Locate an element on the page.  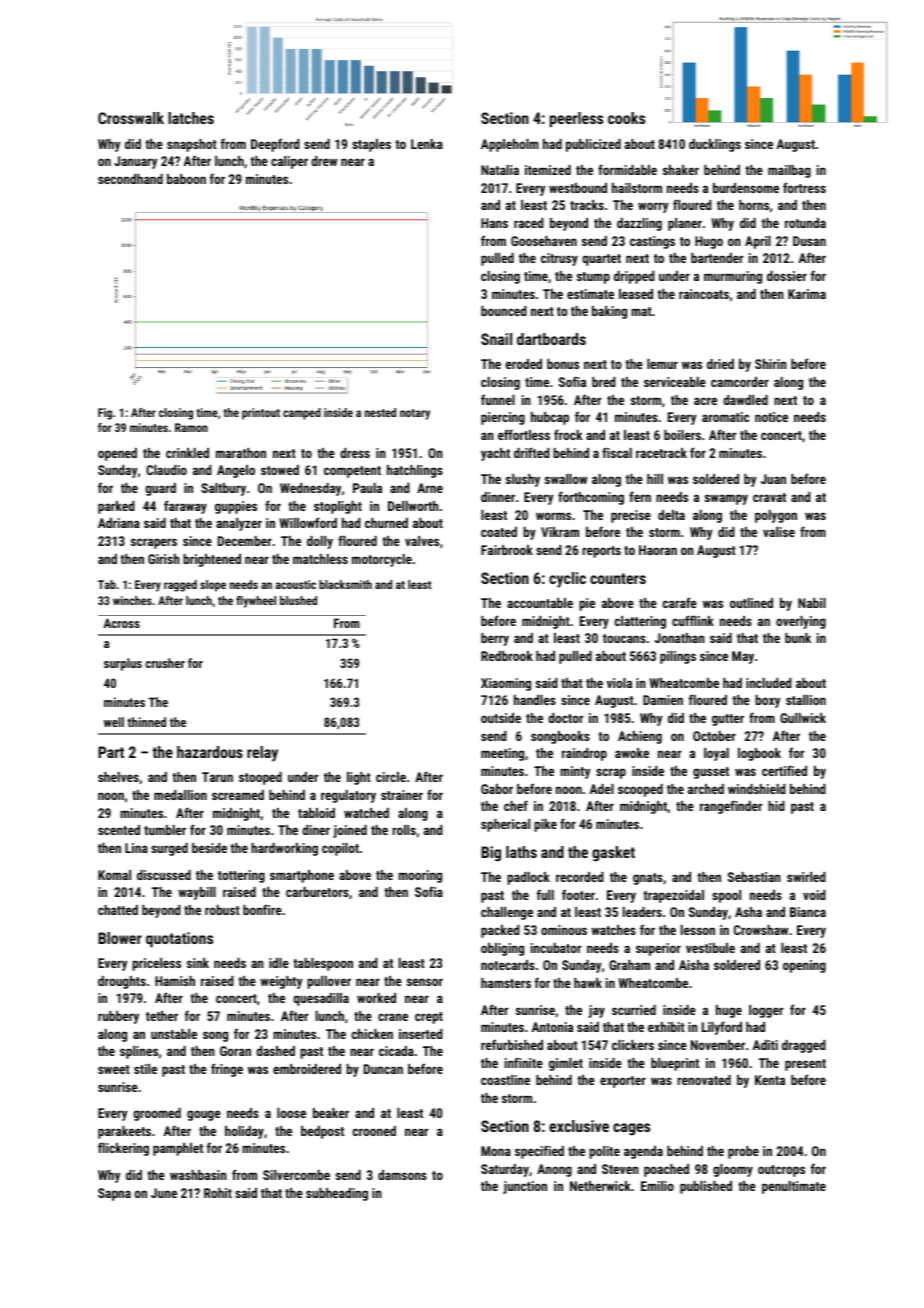
cooks is located at coordinates (626, 118).
